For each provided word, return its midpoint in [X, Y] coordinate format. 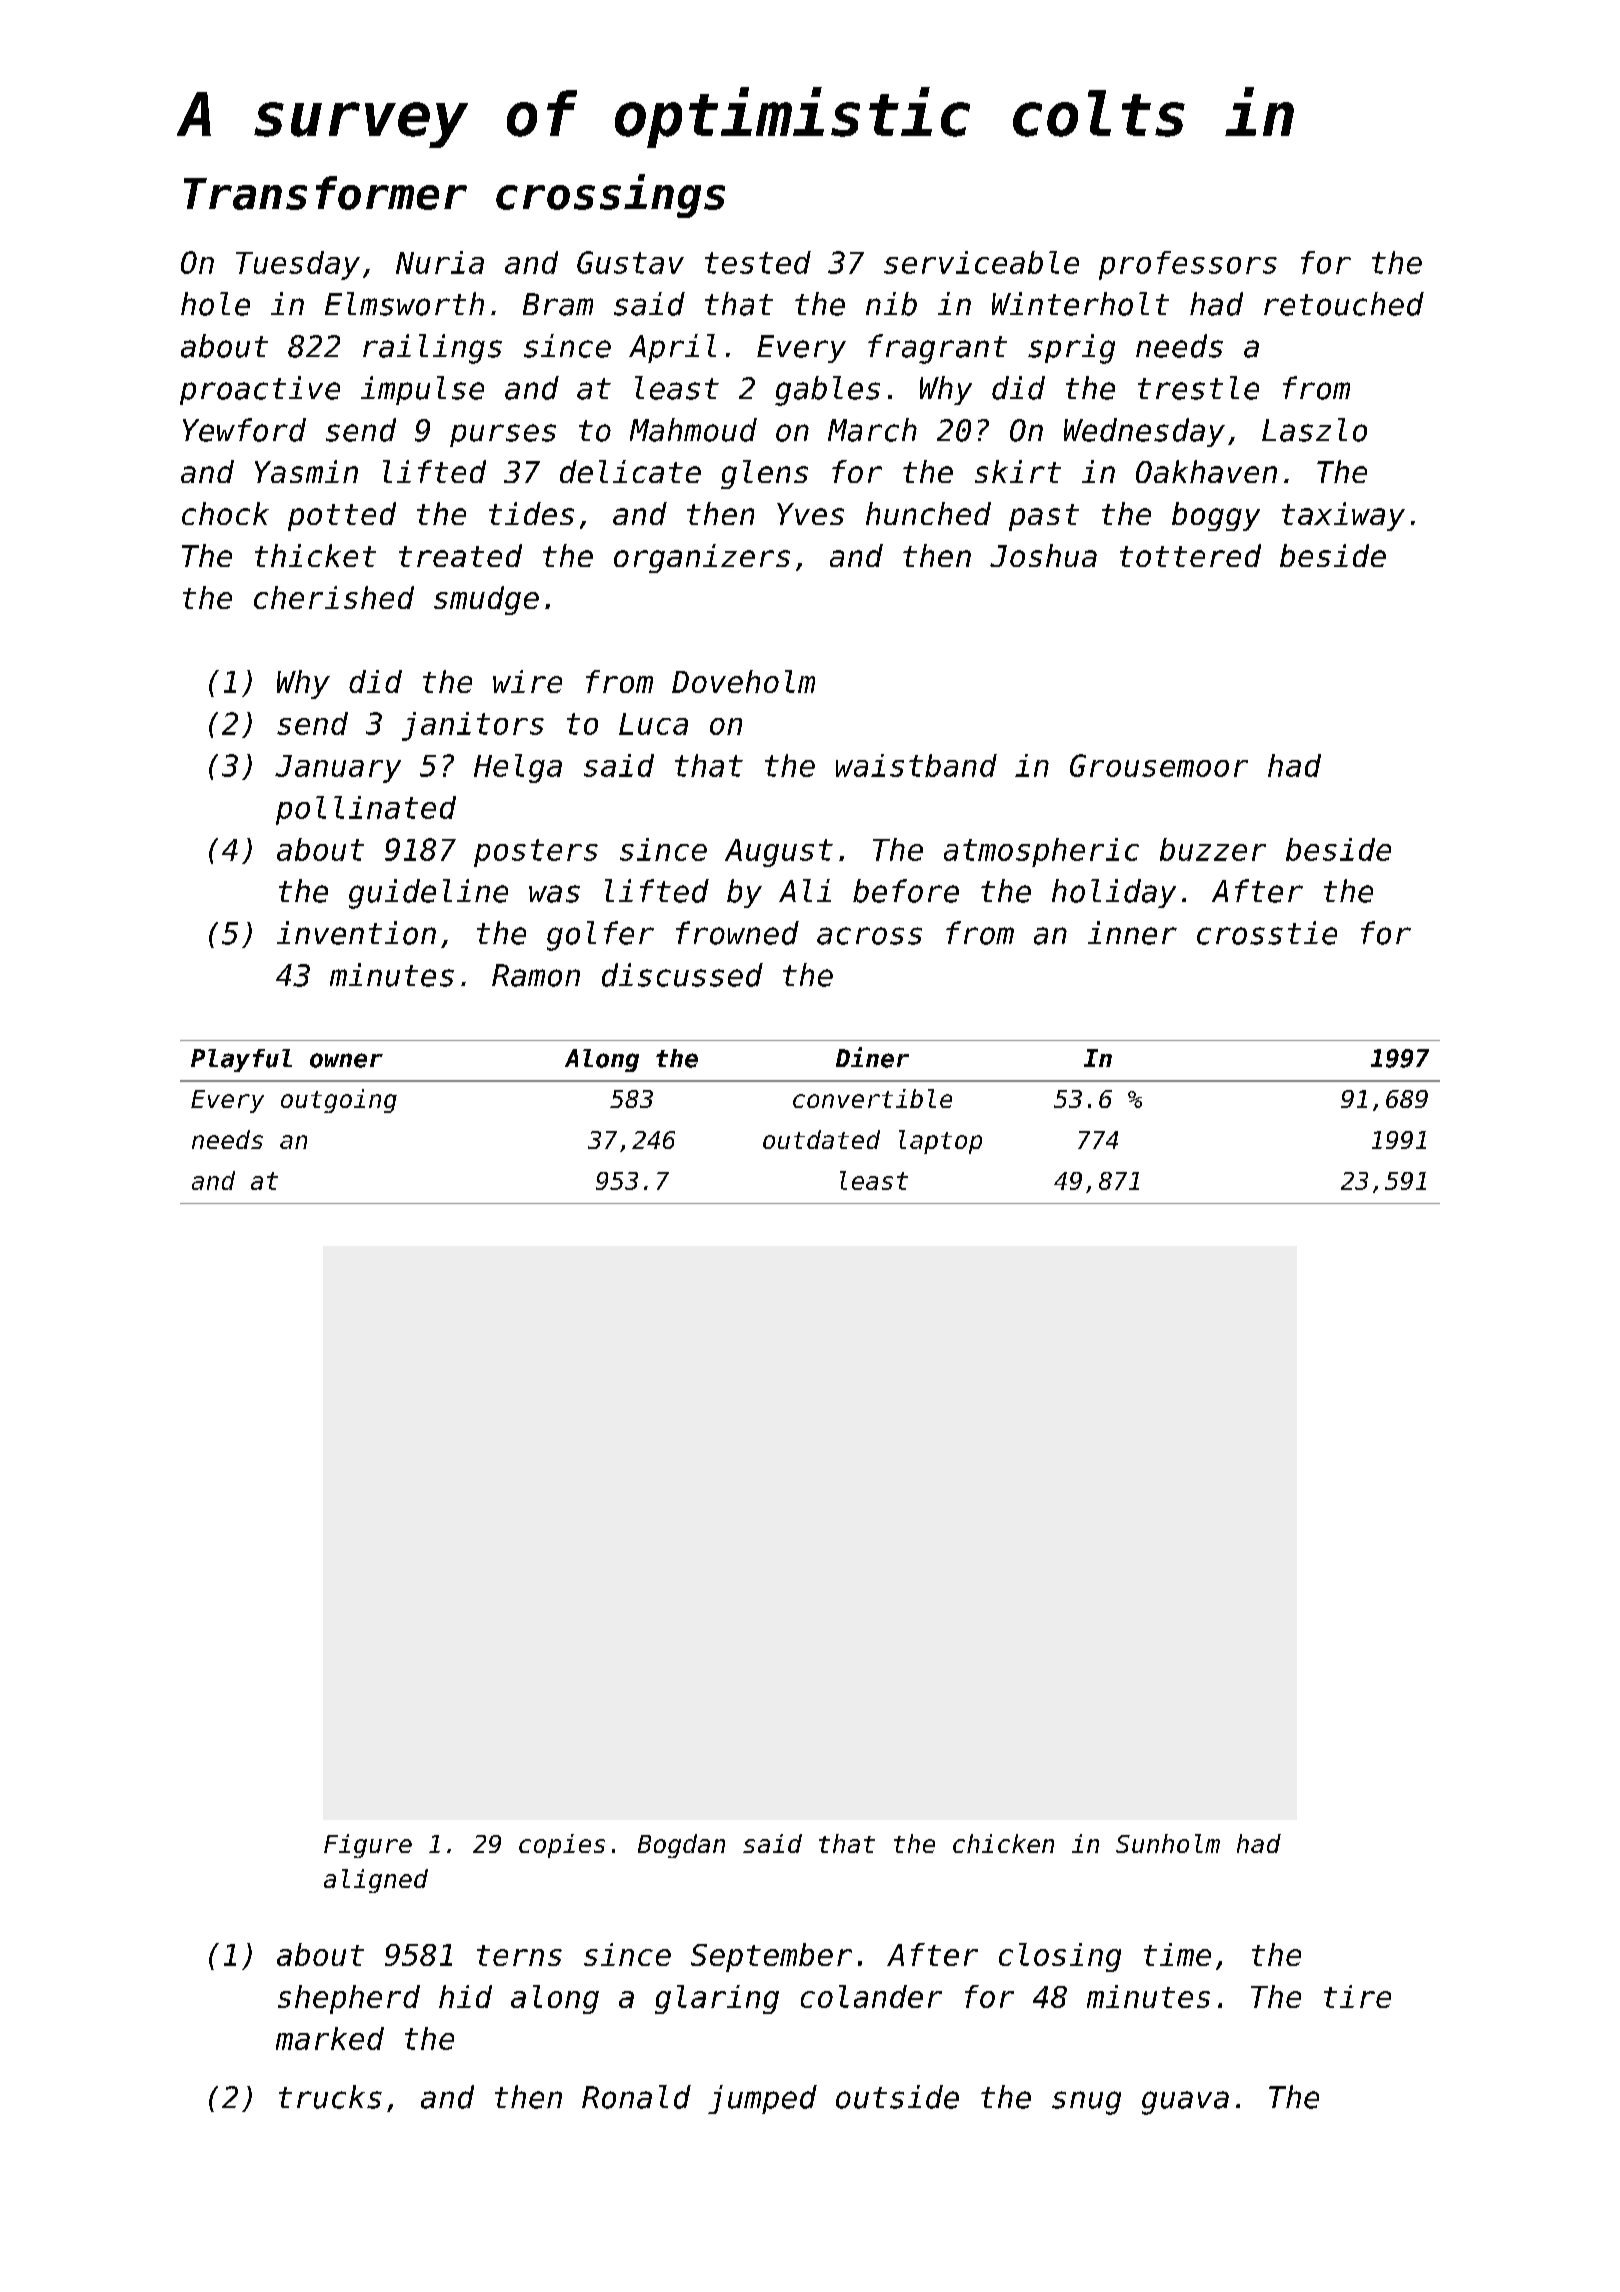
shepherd [349, 1999]
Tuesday [298, 265]
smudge [486, 600]
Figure [368, 1846]
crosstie [1267, 933]
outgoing [339, 1101]
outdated [821, 1139]
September [771, 1957]
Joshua [1043, 555]
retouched [1344, 304]
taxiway [1343, 516]
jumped [762, 2099]
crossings [610, 196]
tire [1357, 1996]
